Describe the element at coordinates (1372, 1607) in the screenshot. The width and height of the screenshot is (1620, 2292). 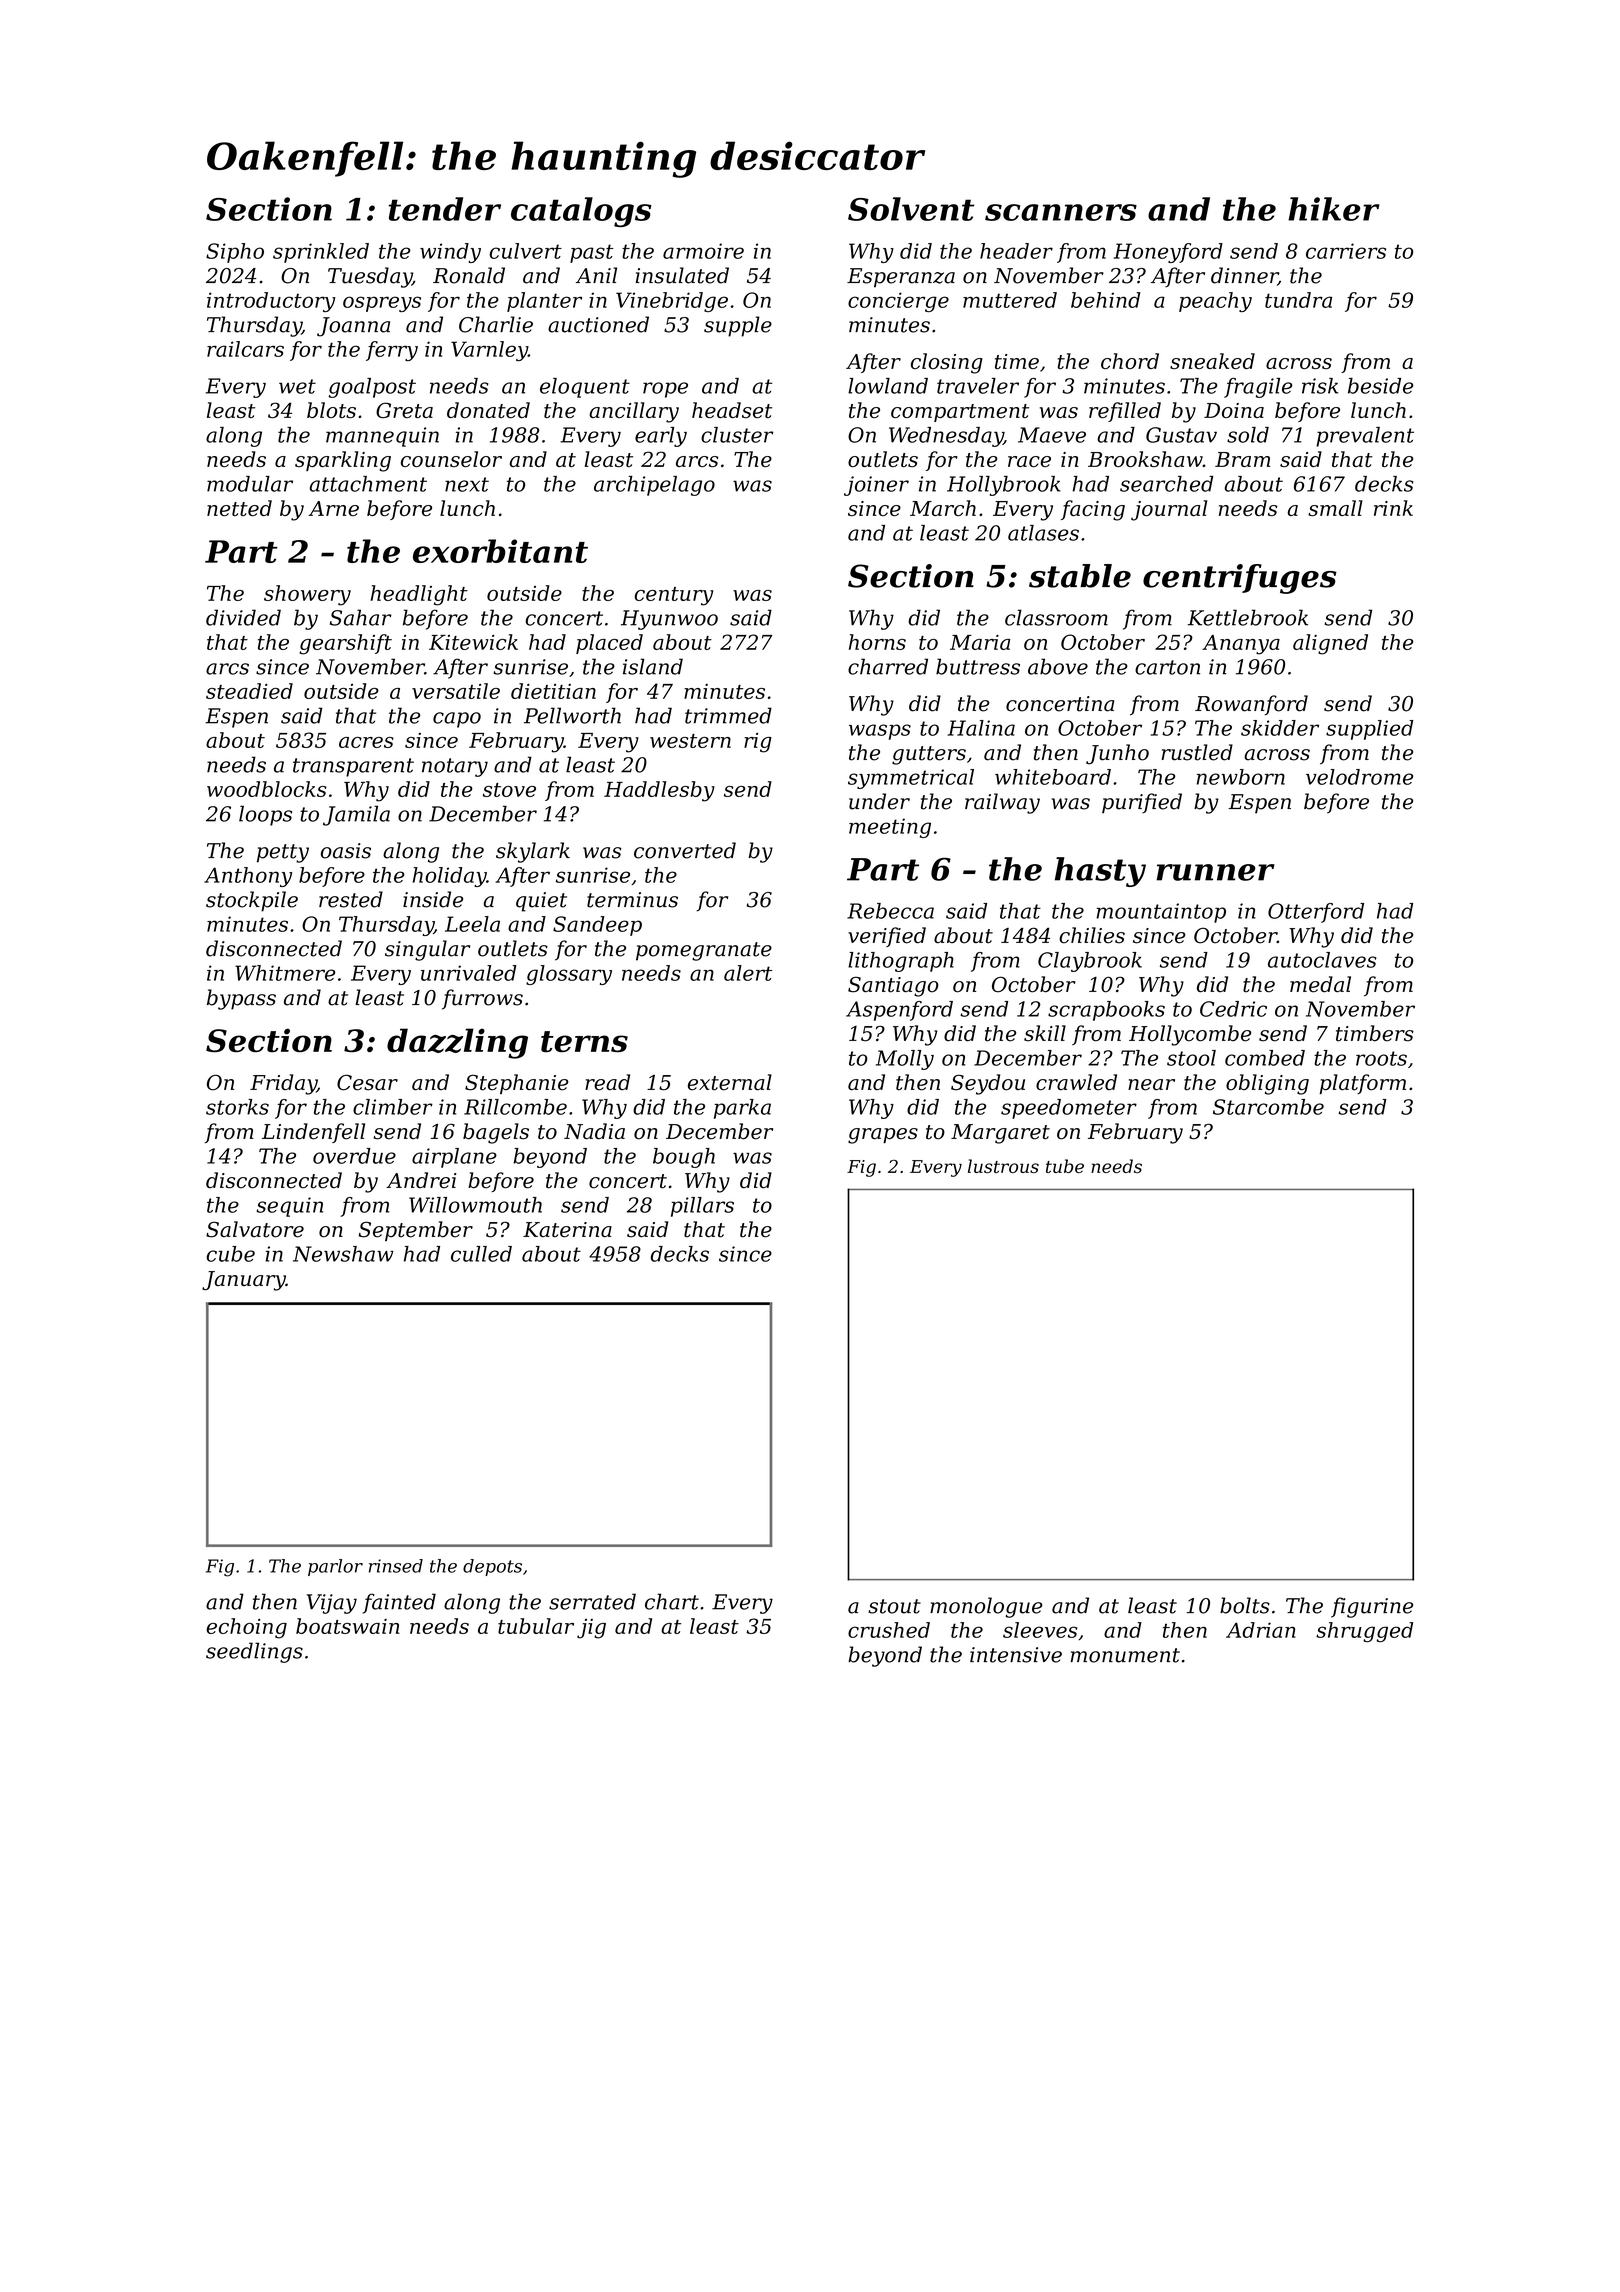
I see `figurine` at that location.
